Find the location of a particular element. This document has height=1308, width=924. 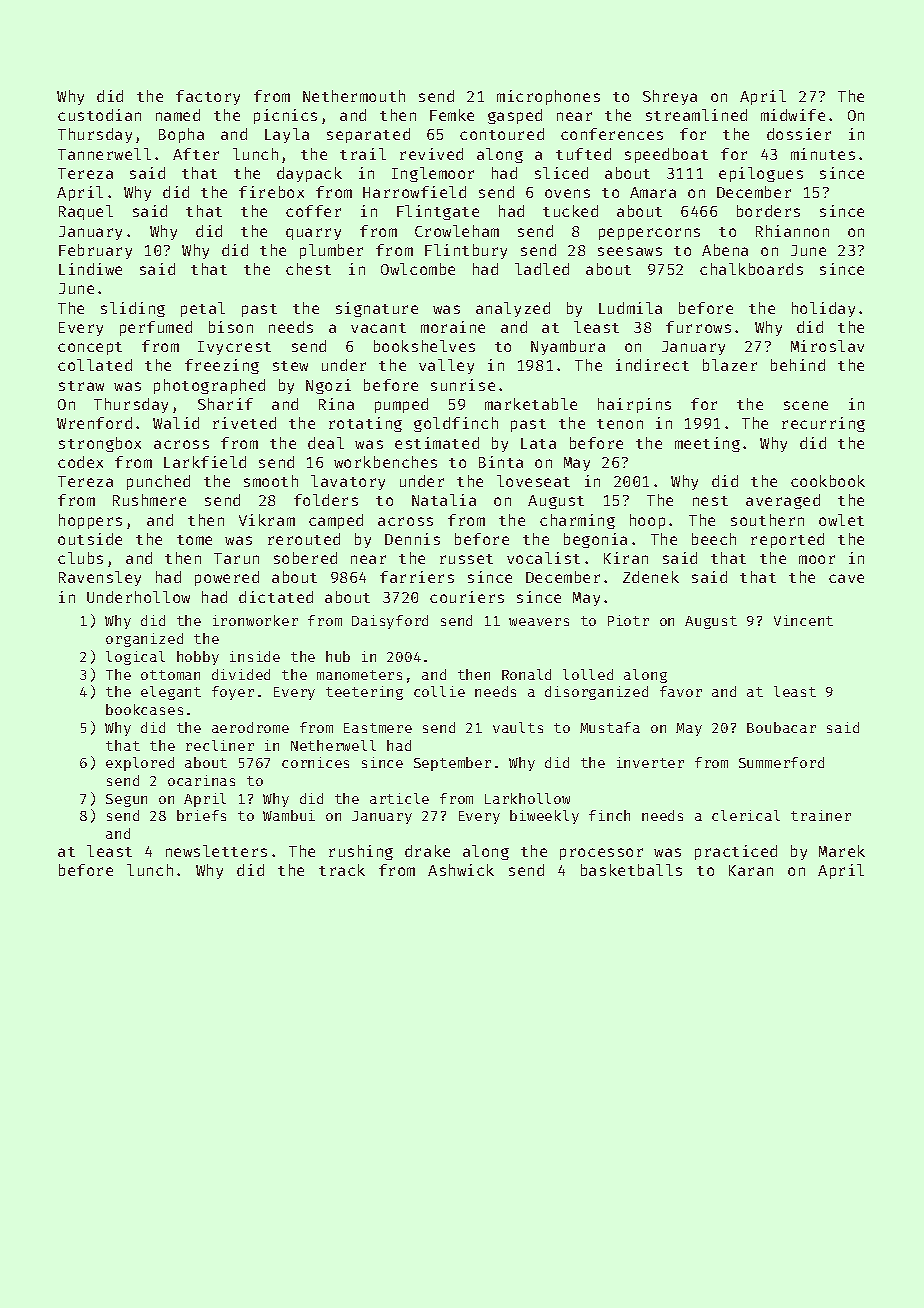

article is located at coordinates (399, 798).
